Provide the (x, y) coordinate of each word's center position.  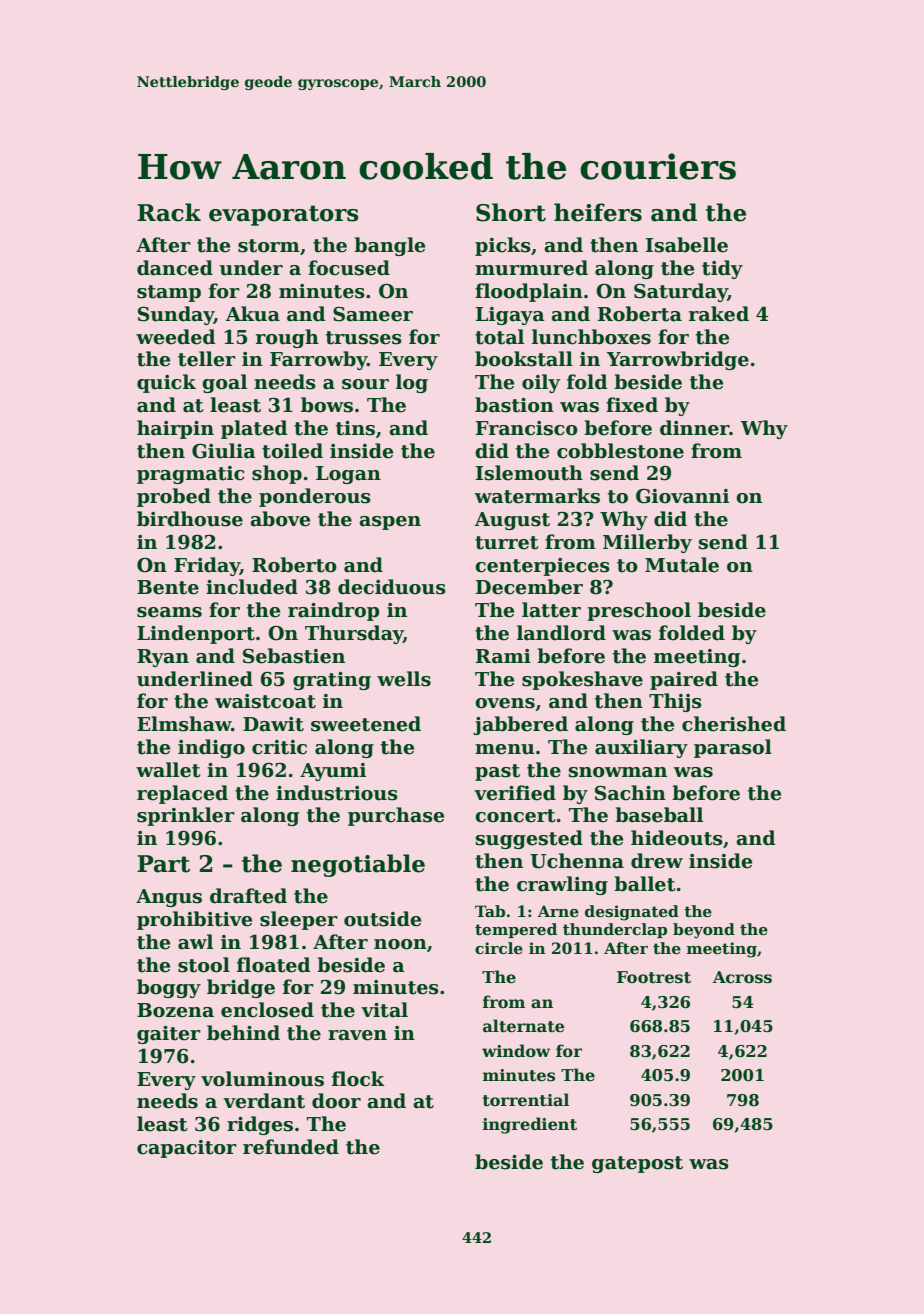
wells (404, 679)
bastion (514, 405)
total (499, 337)
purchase (396, 816)
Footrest (654, 977)
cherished (734, 724)
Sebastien (294, 656)
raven (357, 1035)
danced (175, 268)
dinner (695, 428)
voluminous (262, 1079)
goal (224, 383)
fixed (632, 405)
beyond (704, 931)
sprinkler (186, 816)
